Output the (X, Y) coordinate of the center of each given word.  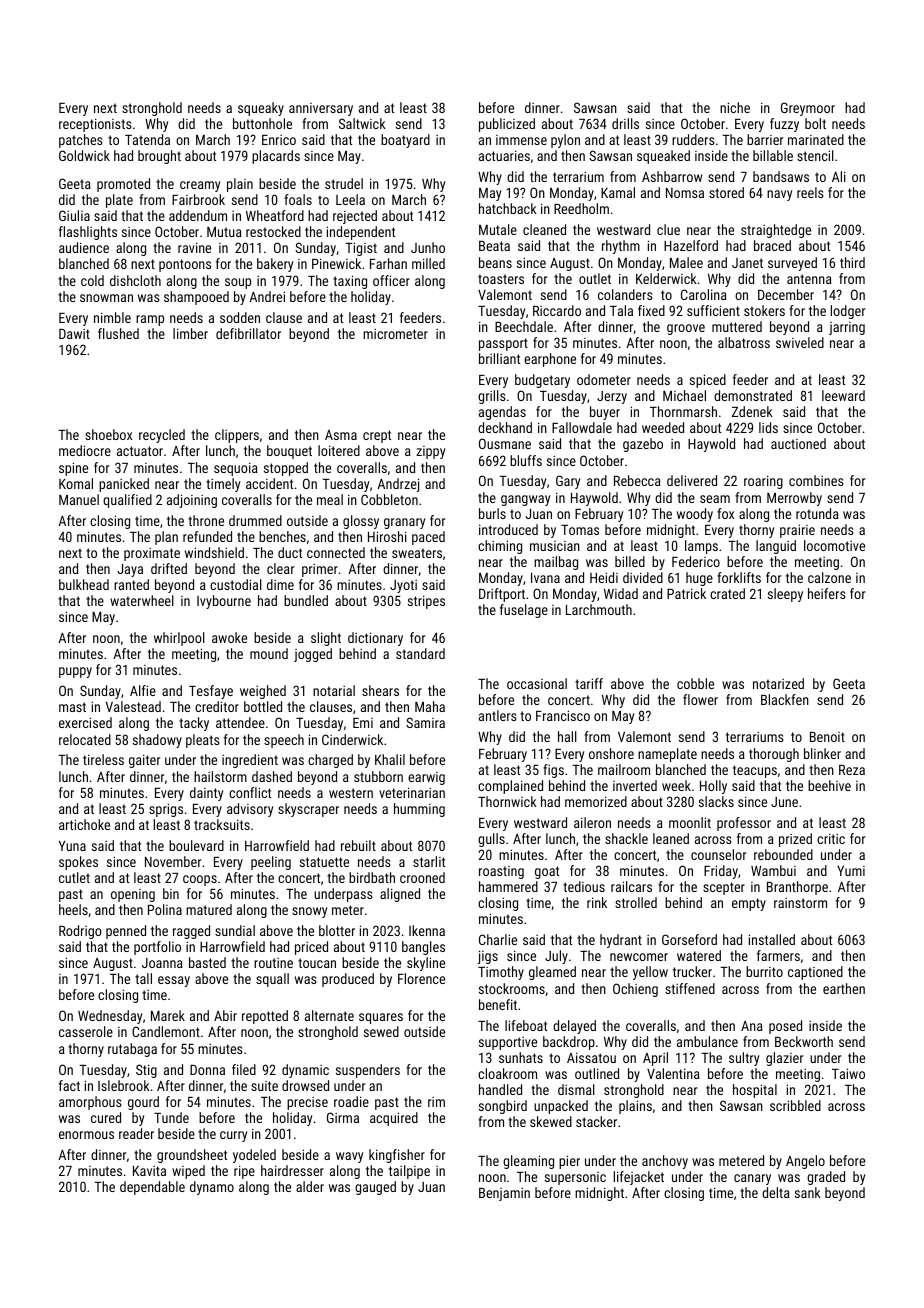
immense (521, 140)
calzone (829, 577)
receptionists (95, 125)
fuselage (524, 611)
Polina (165, 909)
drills (625, 123)
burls (492, 513)
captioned (815, 973)
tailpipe (409, 1172)
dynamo (212, 1188)
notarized (778, 683)
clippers (237, 436)
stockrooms (512, 988)
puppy (75, 672)
